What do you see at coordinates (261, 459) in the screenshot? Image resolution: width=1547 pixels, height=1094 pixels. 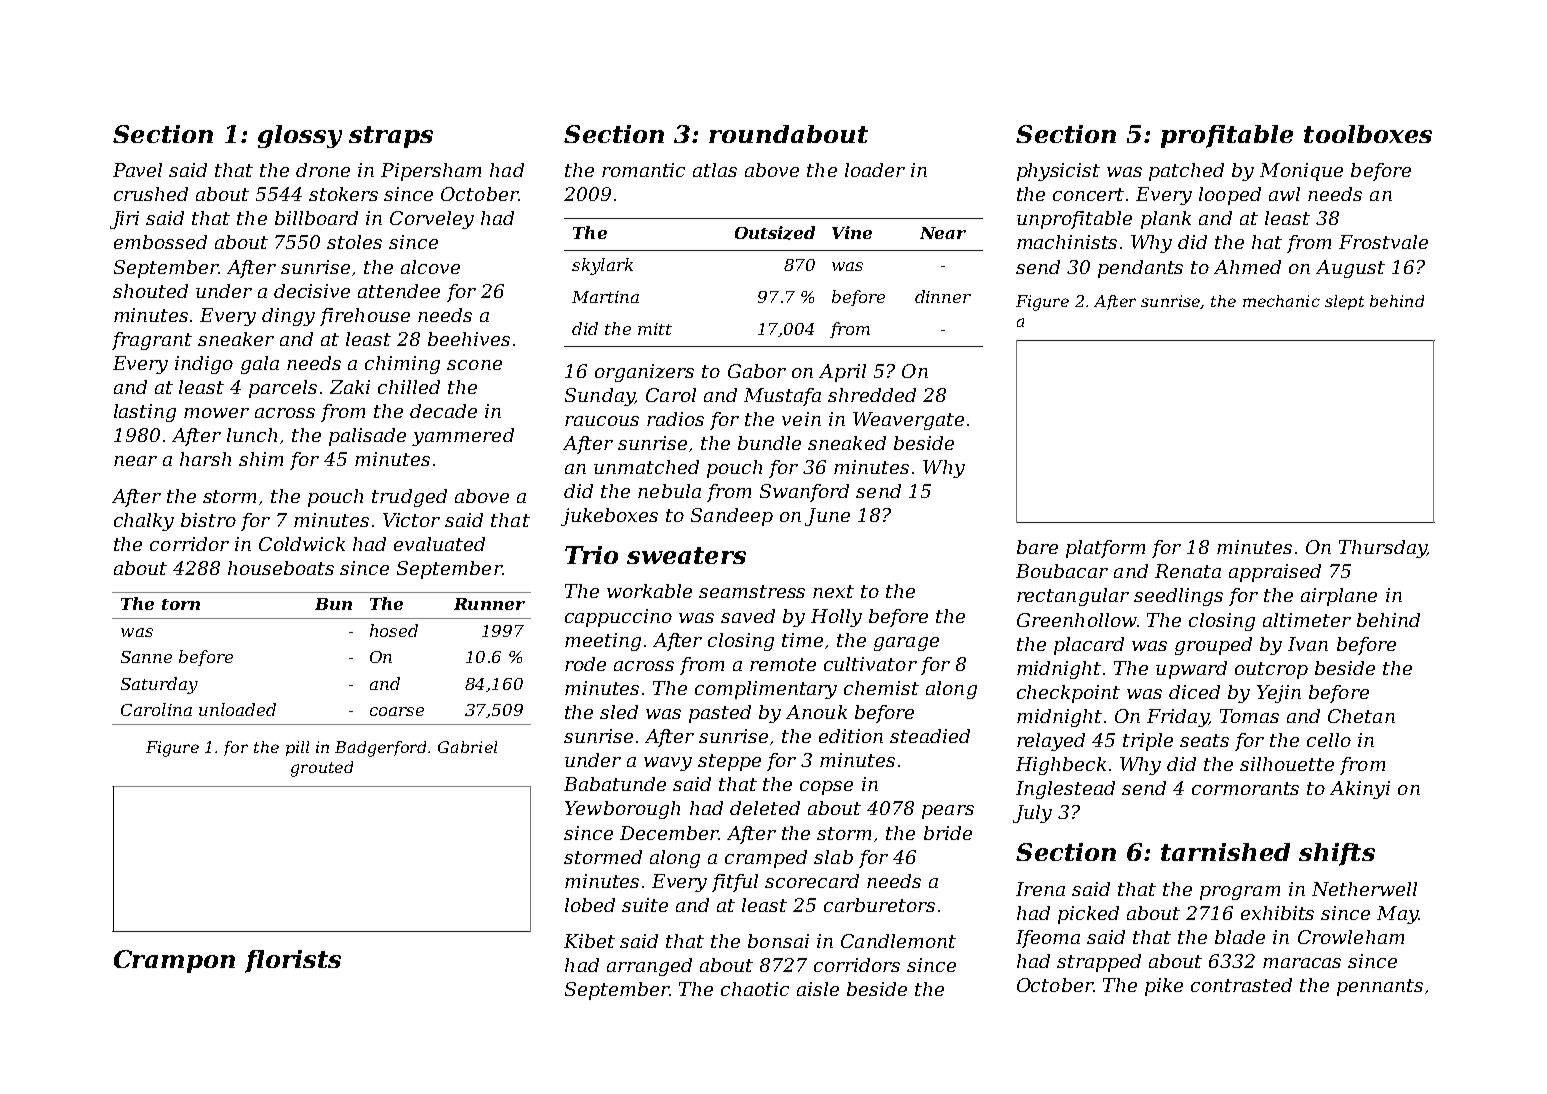 I see `shim` at bounding box center [261, 459].
